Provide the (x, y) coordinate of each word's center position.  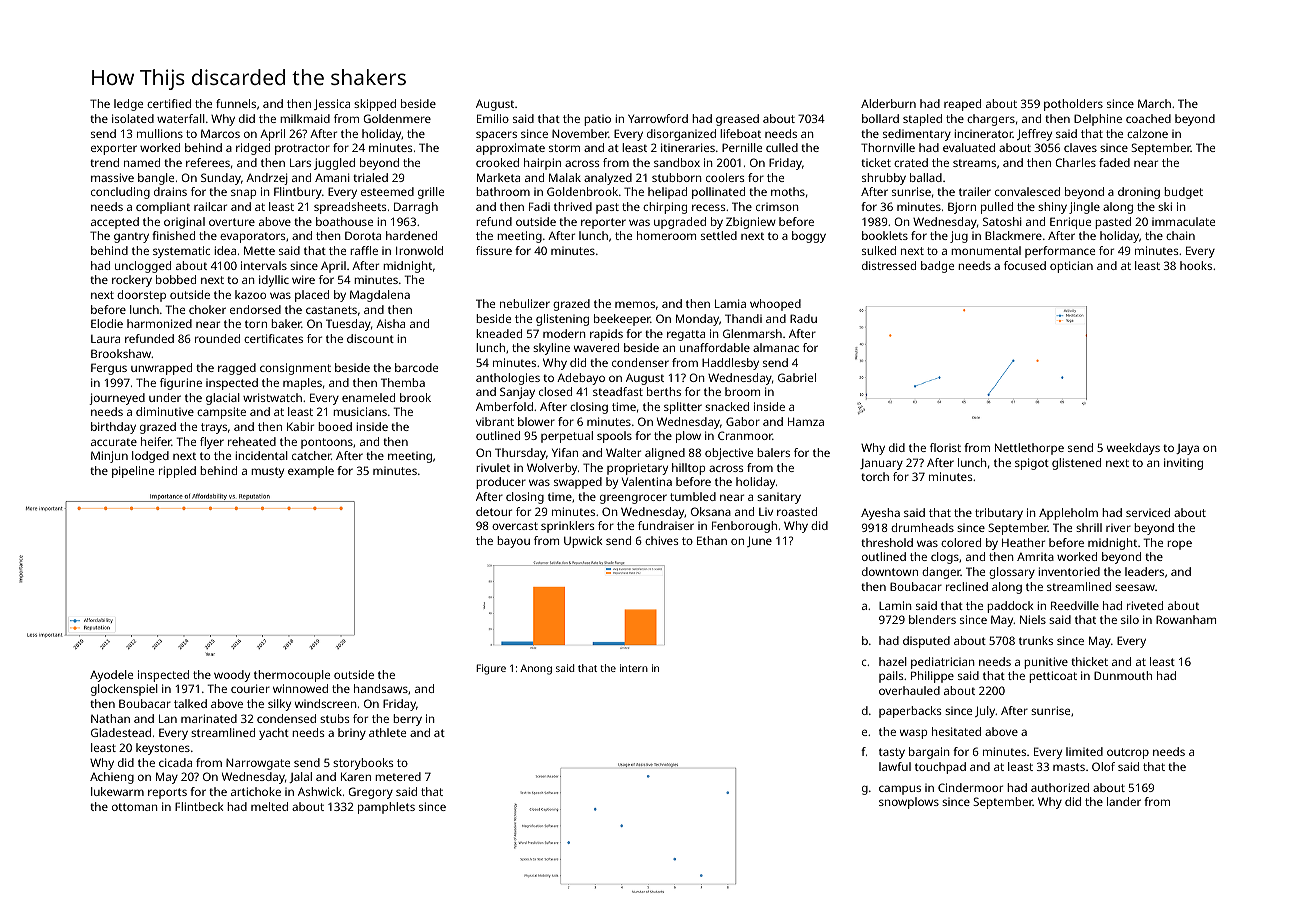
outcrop (1128, 753)
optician (1071, 267)
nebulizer (525, 303)
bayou (513, 542)
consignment (295, 369)
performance (1060, 252)
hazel (893, 661)
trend (104, 162)
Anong (536, 669)
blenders (932, 619)
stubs (334, 718)
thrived (573, 206)
